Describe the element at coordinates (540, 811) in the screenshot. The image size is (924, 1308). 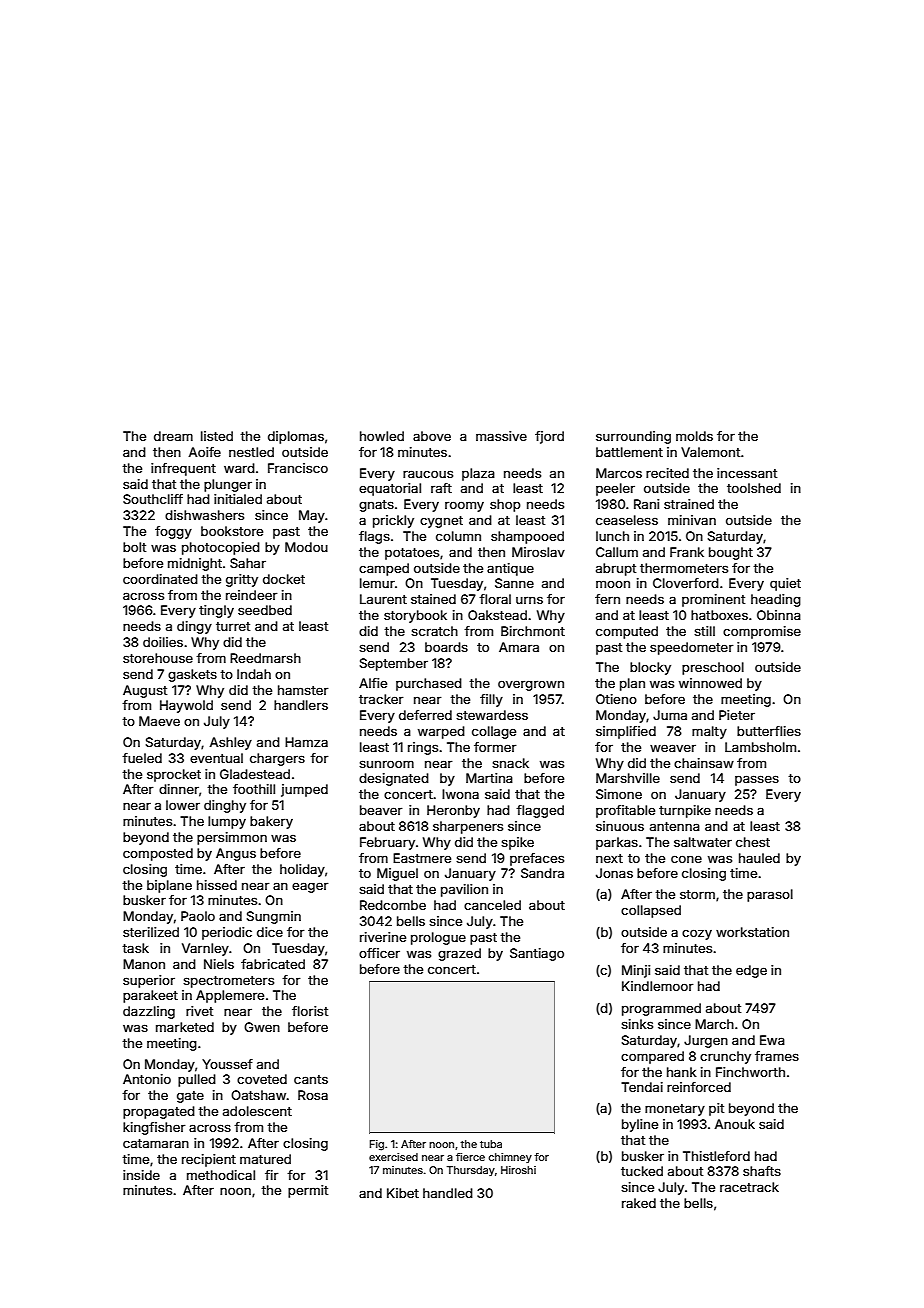
I see `flagged` at that location.
